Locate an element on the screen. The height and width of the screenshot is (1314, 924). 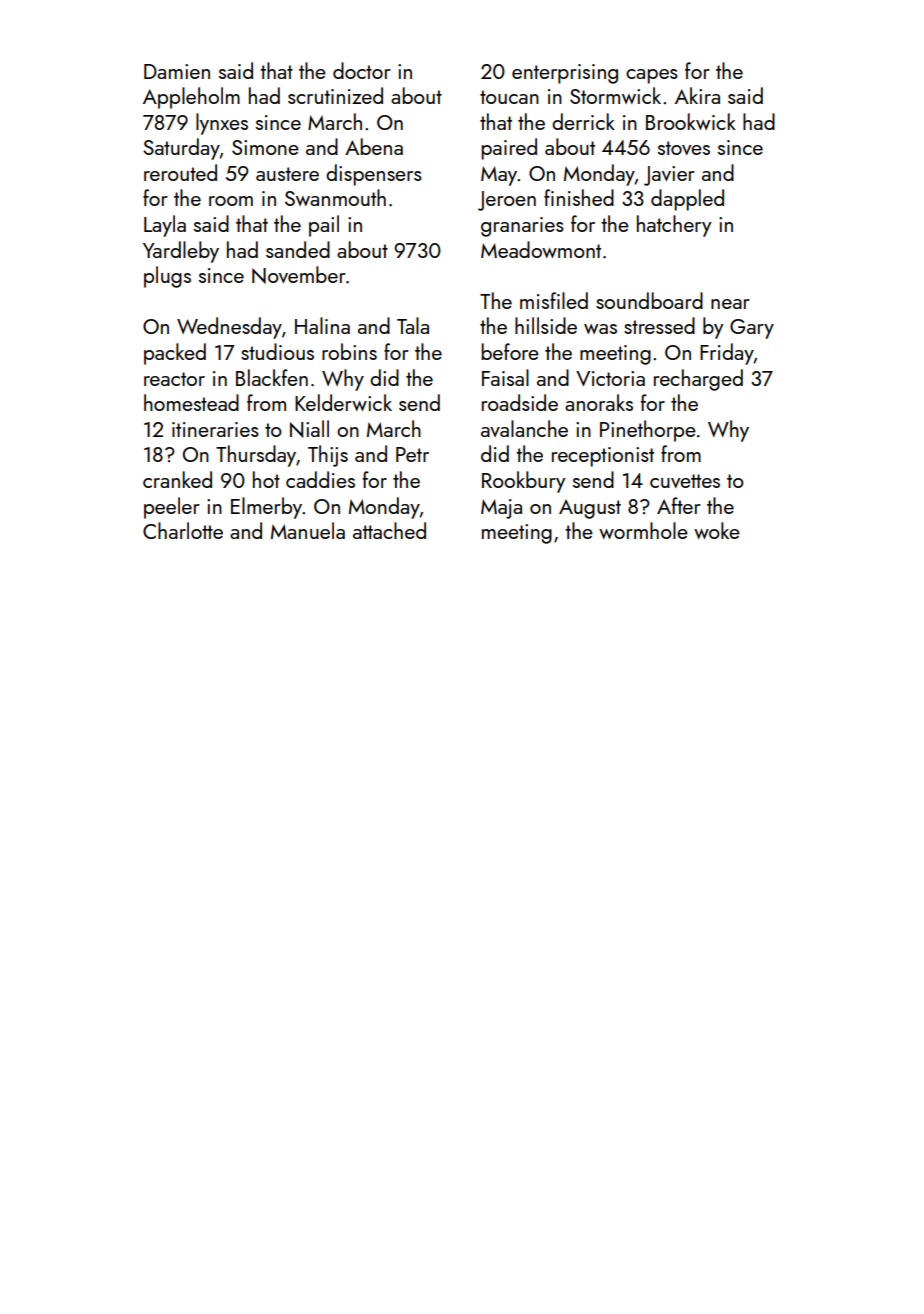
toucan is located at coordinates (509, 97).
